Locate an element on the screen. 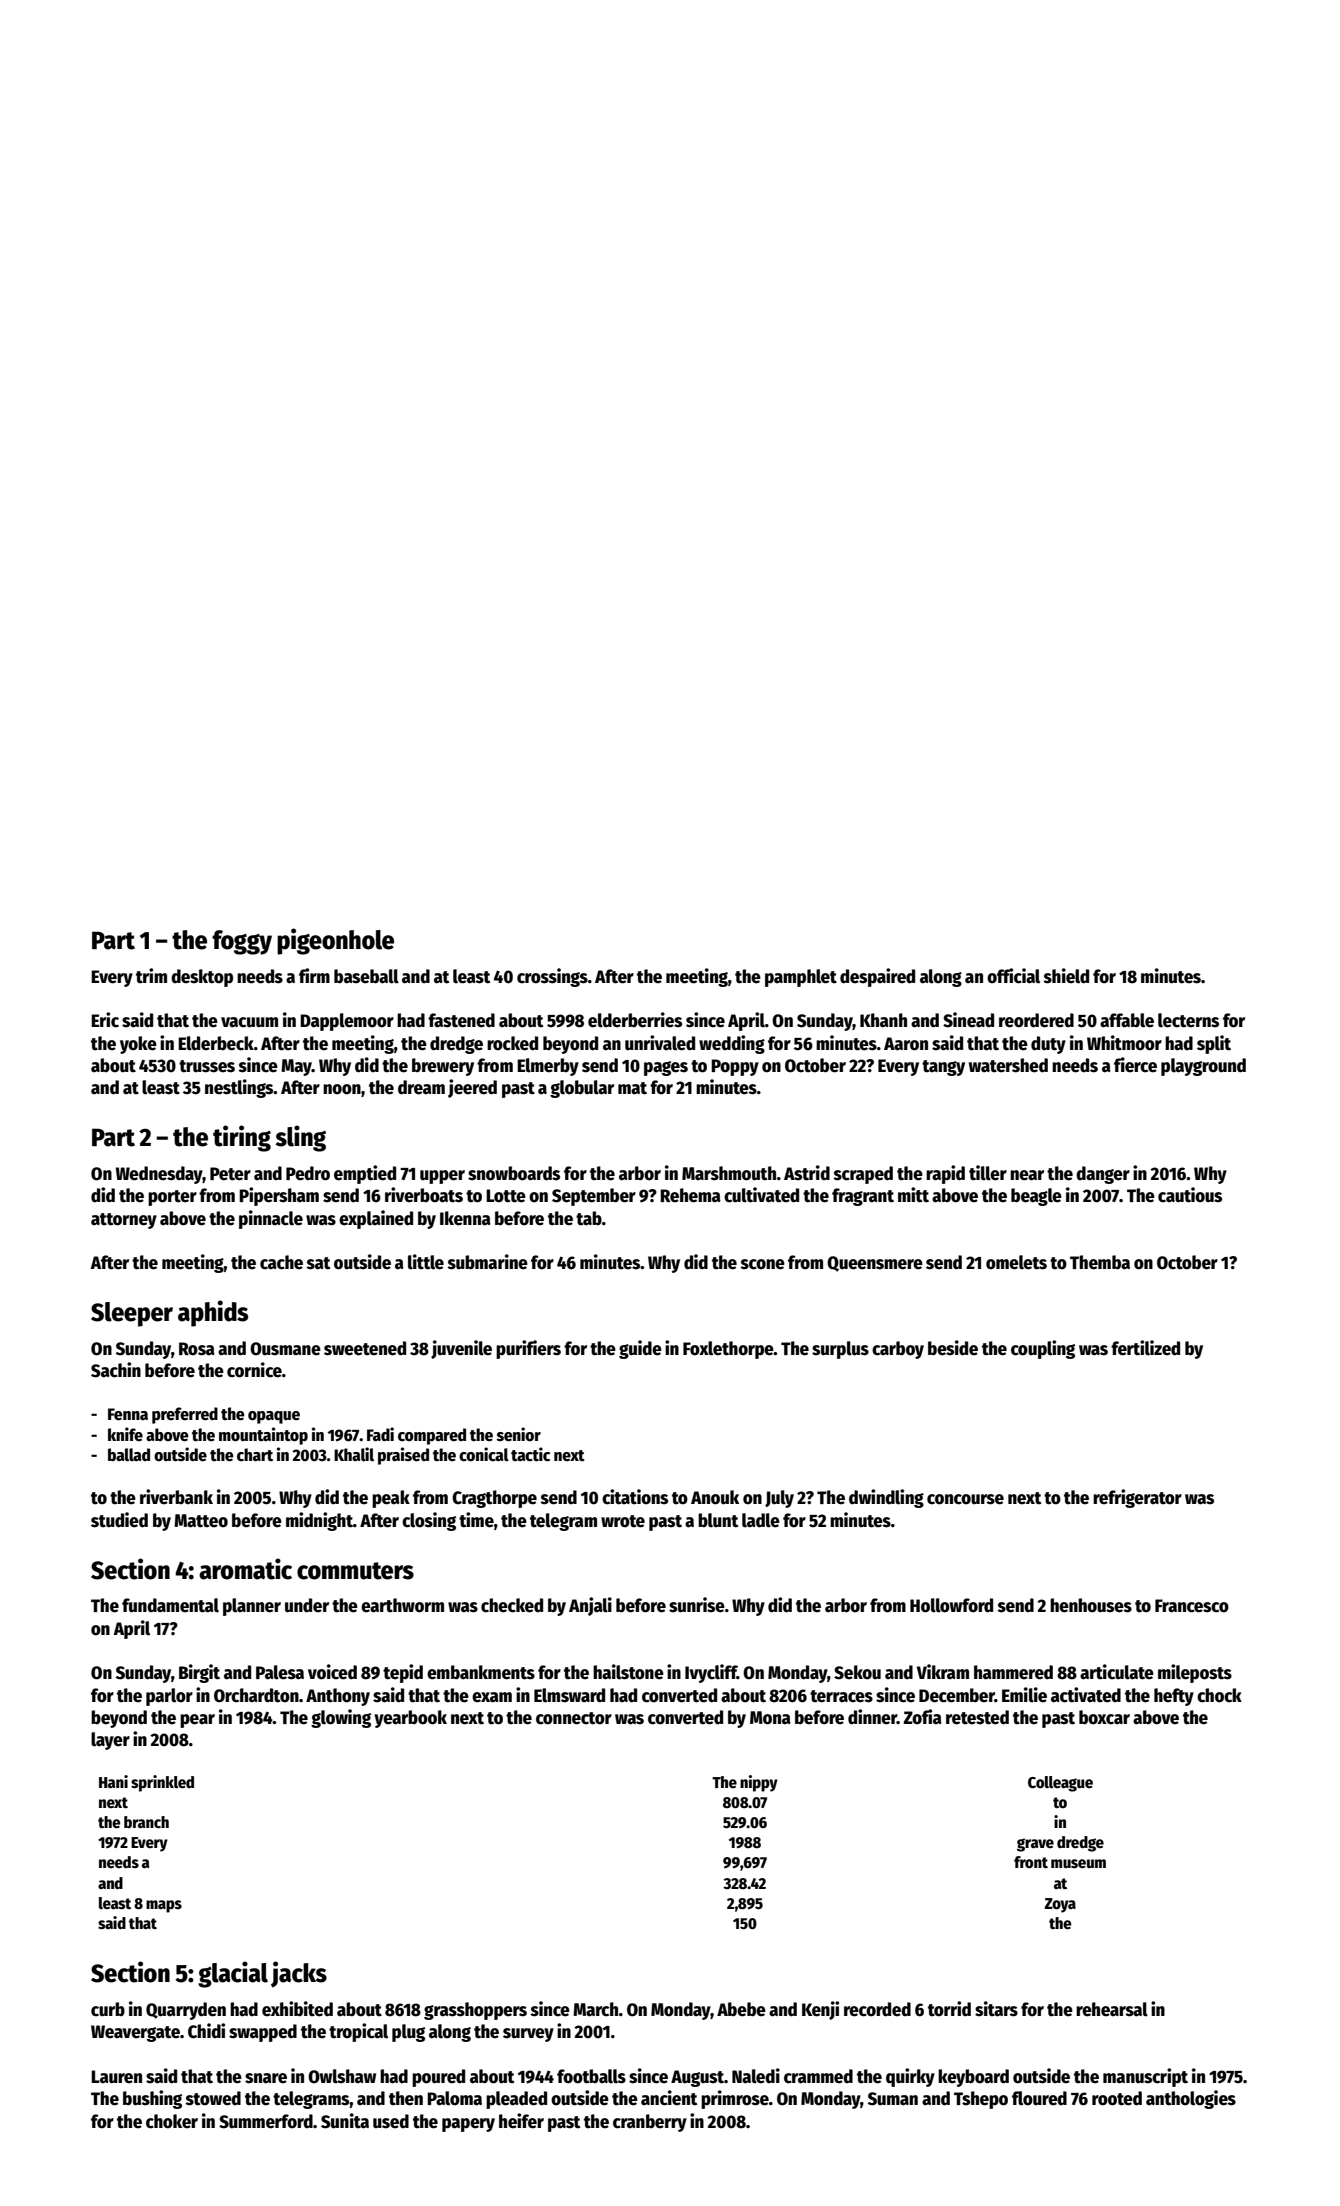  earthworm is located at coordinates (402, 1605).
